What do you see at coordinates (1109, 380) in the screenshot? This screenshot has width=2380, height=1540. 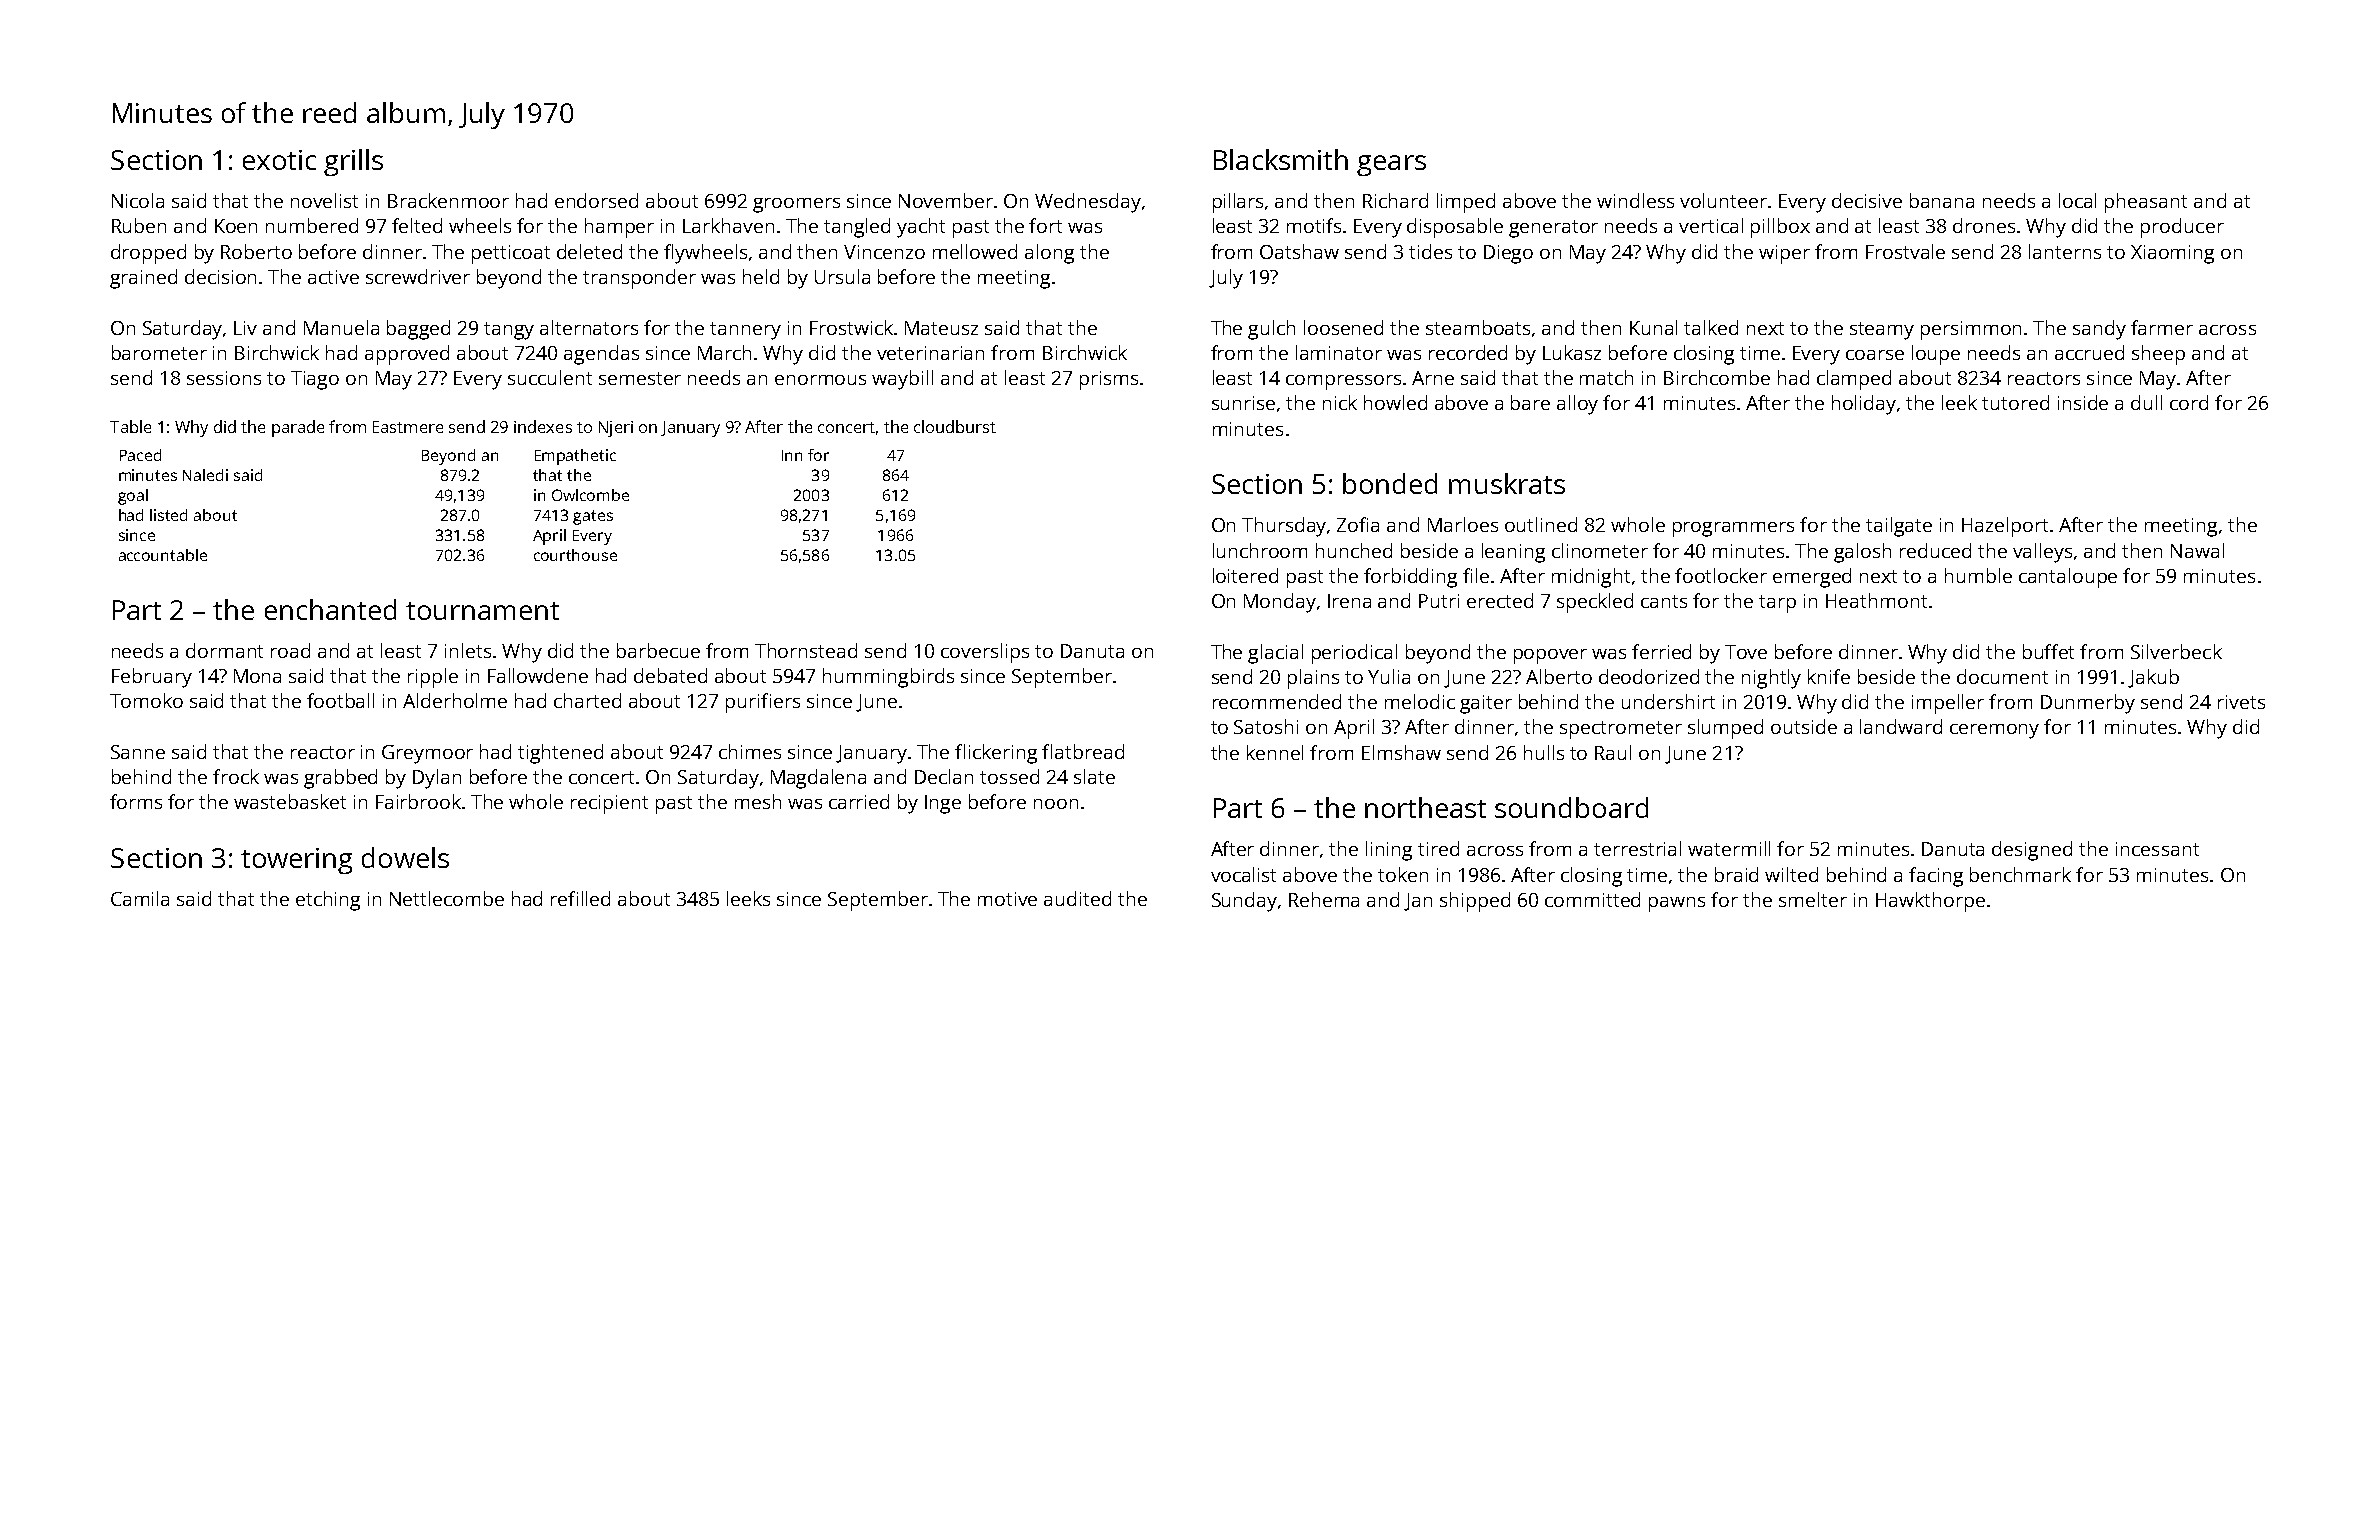 I see `prisms` at bounding box center [1109, 380].
